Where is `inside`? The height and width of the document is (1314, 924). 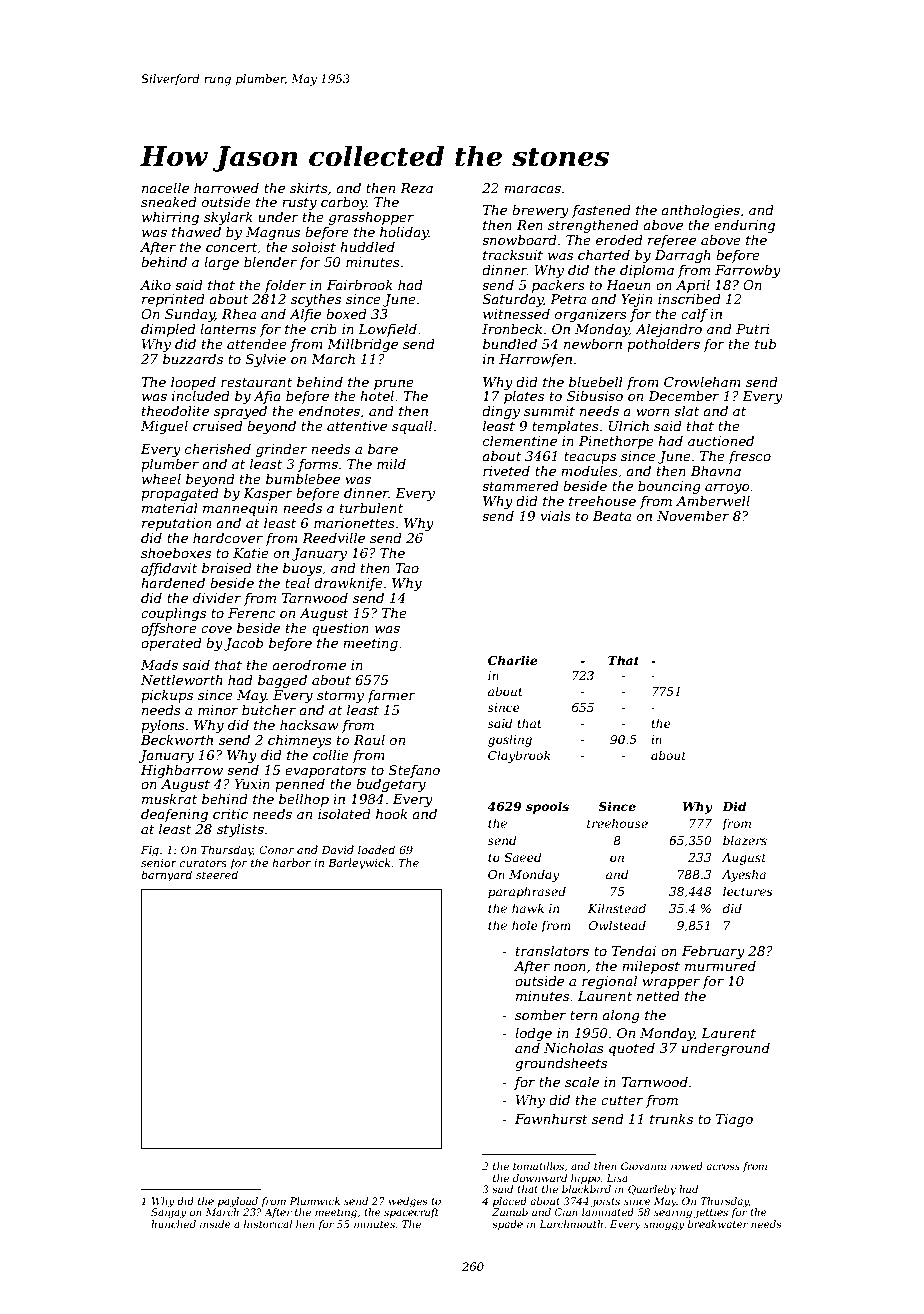 inside is located at coordinates (215, 1224).
